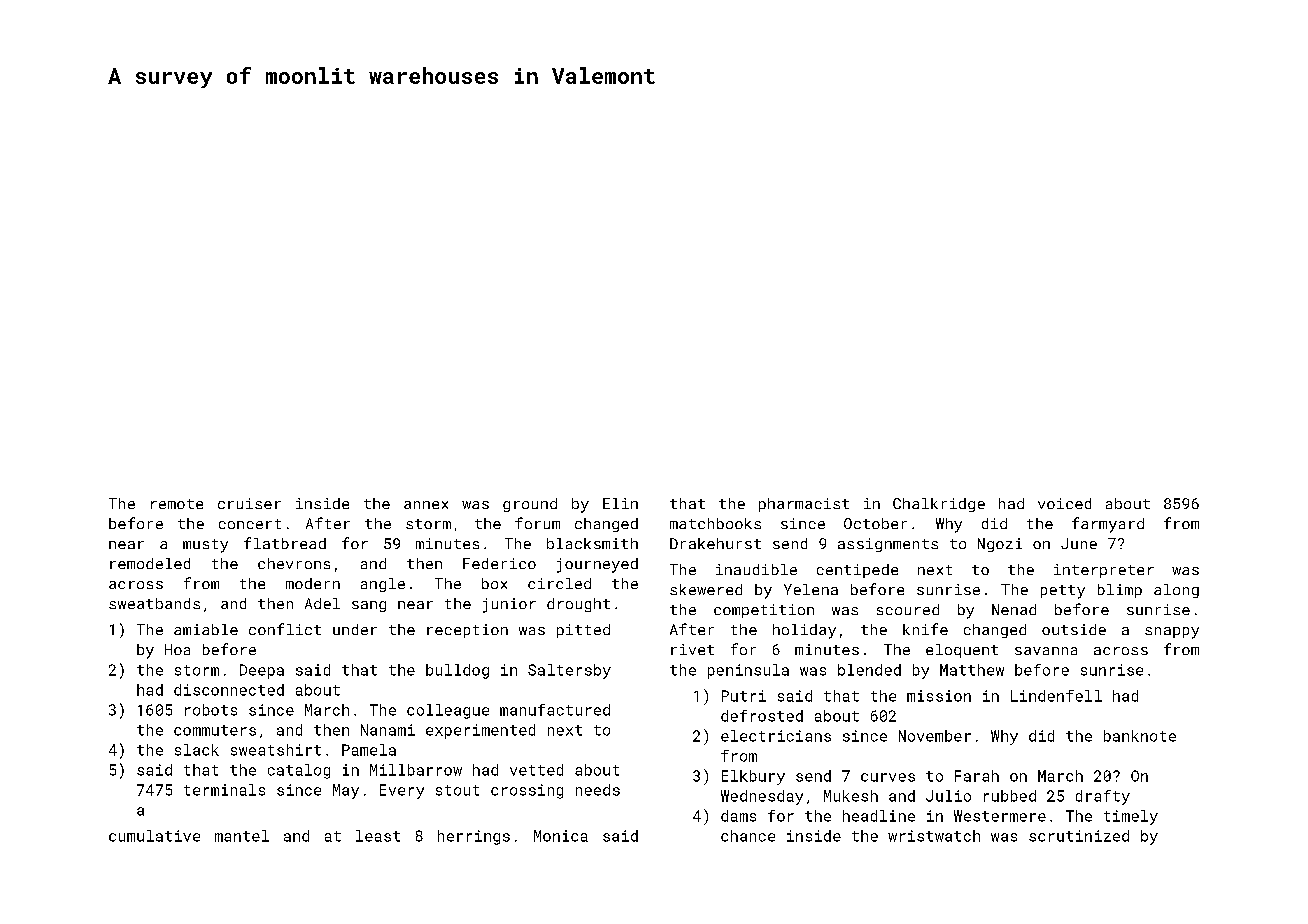 The height and width of the screenshot is (924, 1308). What do you see at coordinates (1063, 592) in the screenshot?
I see `petty` at bounding box center [1063, 592].
